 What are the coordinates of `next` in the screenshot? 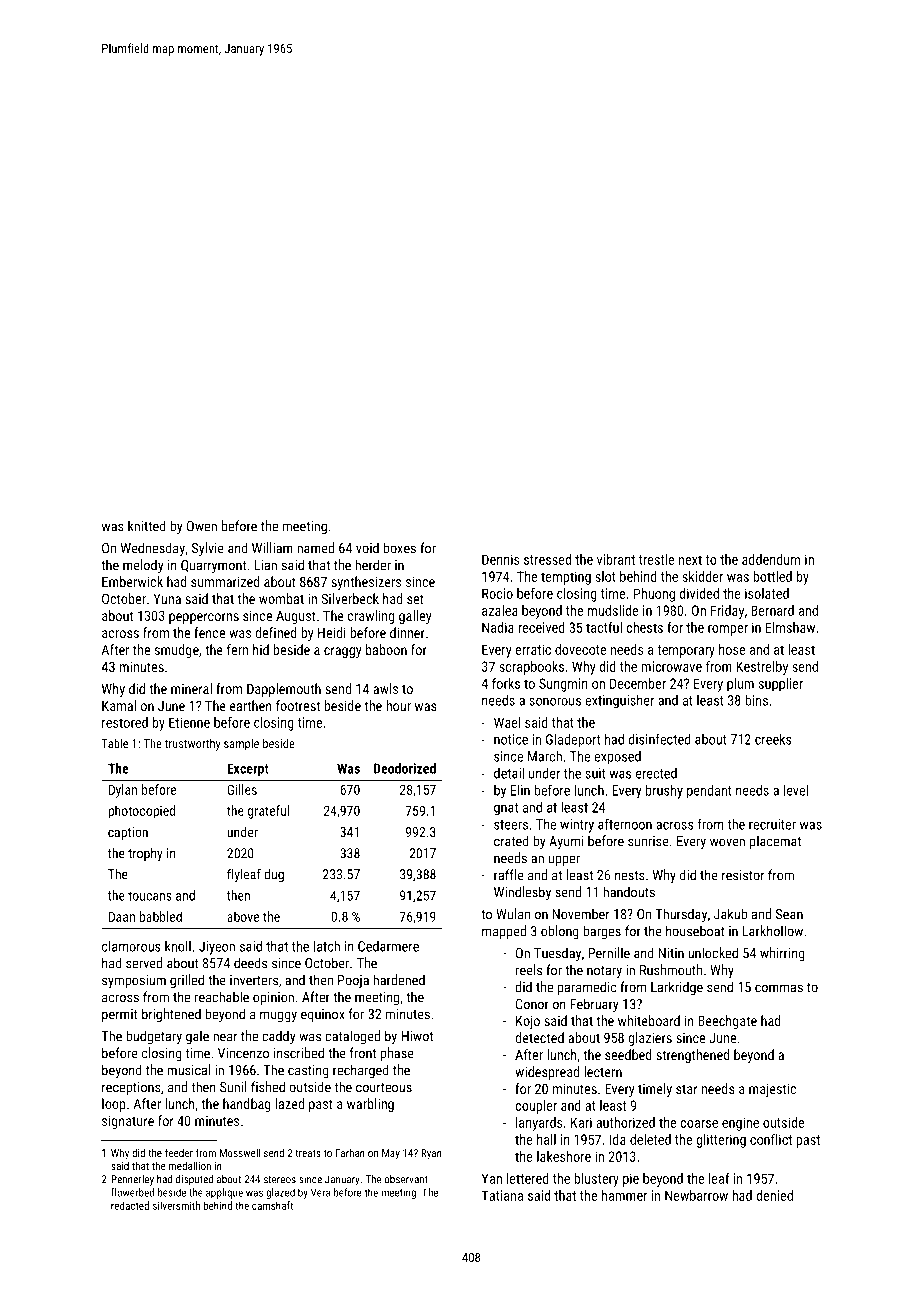 It's located at (690, 560).
